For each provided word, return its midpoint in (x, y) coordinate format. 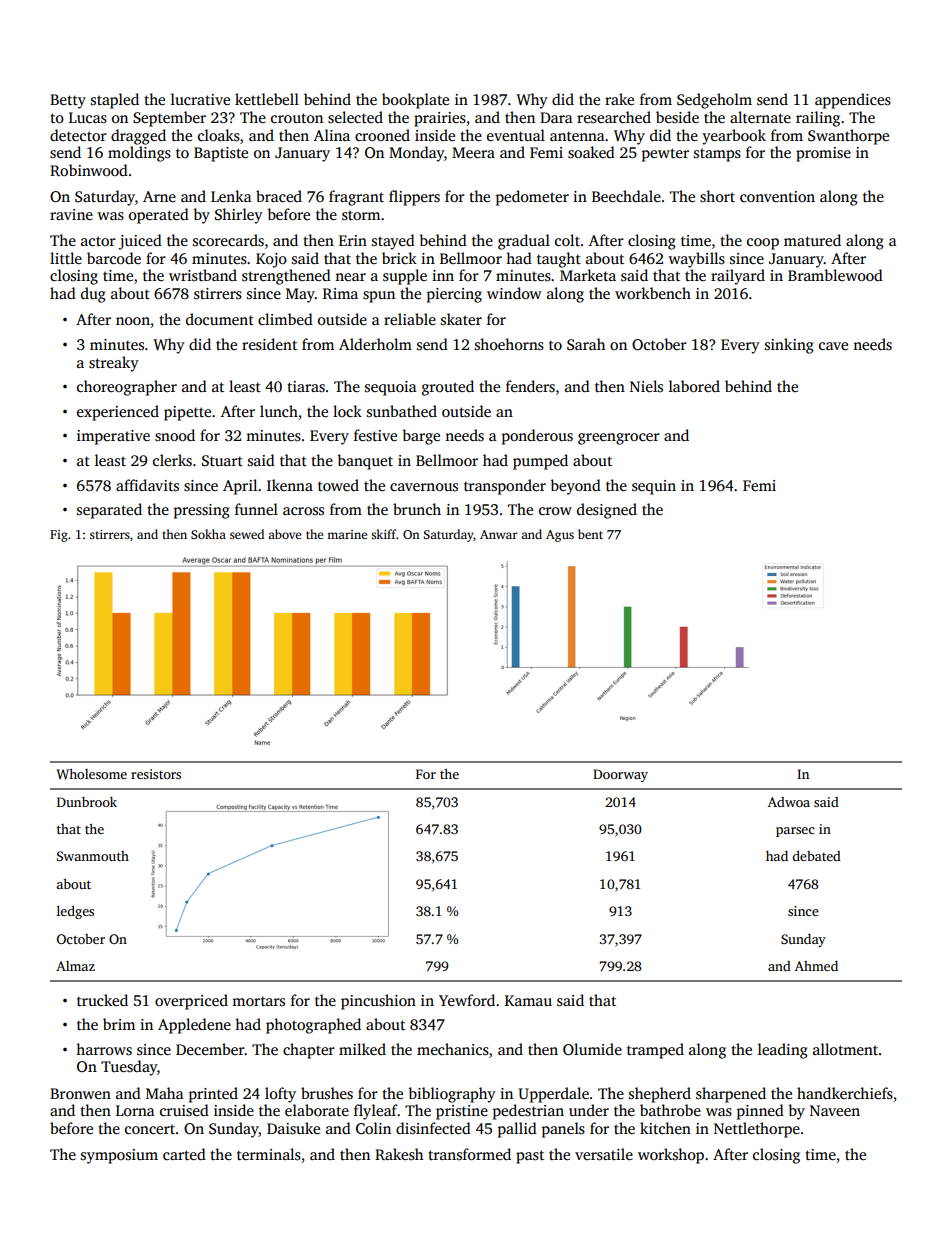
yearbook (734, 137)
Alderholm (375, 344)
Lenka (231, 196)
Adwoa (789, 802)
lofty (280, 1095)
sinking (789, 346)
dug (93, 295)
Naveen (835, 1110)
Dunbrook (87, 802)
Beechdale (626, 196)
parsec (795, 832)
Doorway (620, 775)
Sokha (208, 534)
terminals (269, 1154)
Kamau (528, 1000)
